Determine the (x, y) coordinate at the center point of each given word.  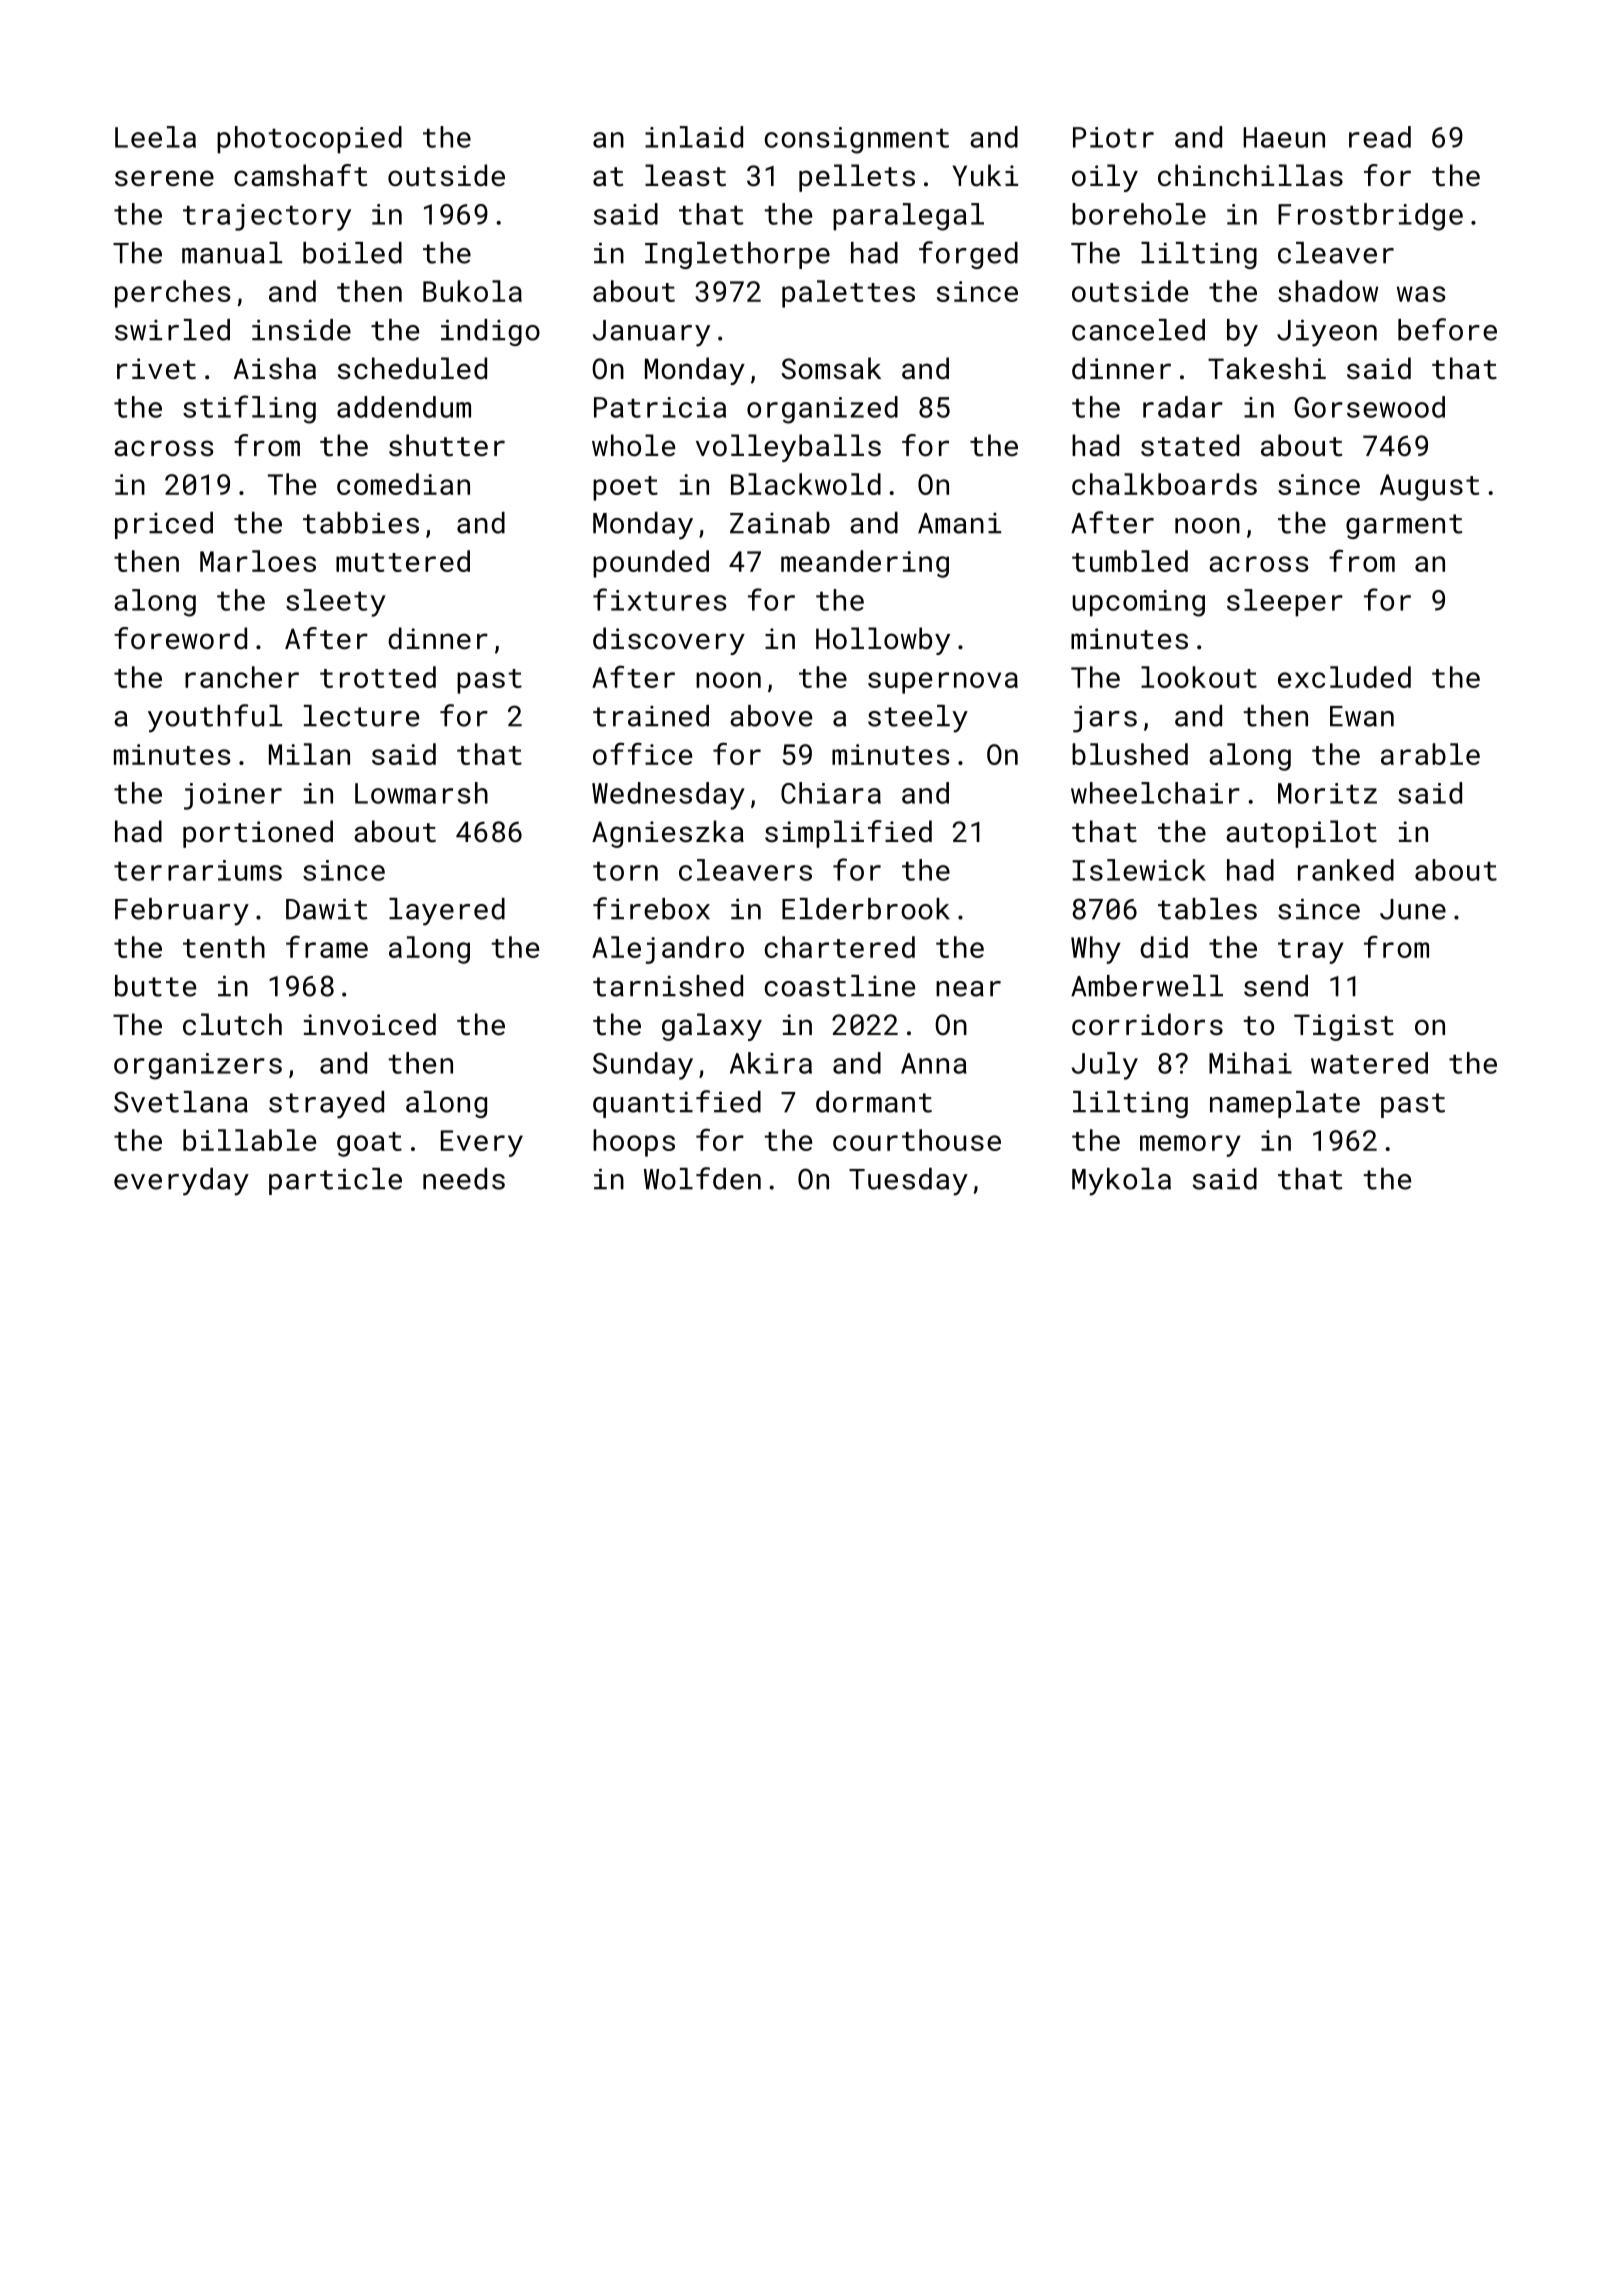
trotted (378, 677)
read (1380, 137)
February (182, 912)
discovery (669, 641)
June (1413, 909)
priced (164, 525)
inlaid (694, 137)
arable (1430, 754)
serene (164, 178)
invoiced (370, 1024)
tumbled (1130, 561)
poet (625, 488)
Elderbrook (866, 909)
